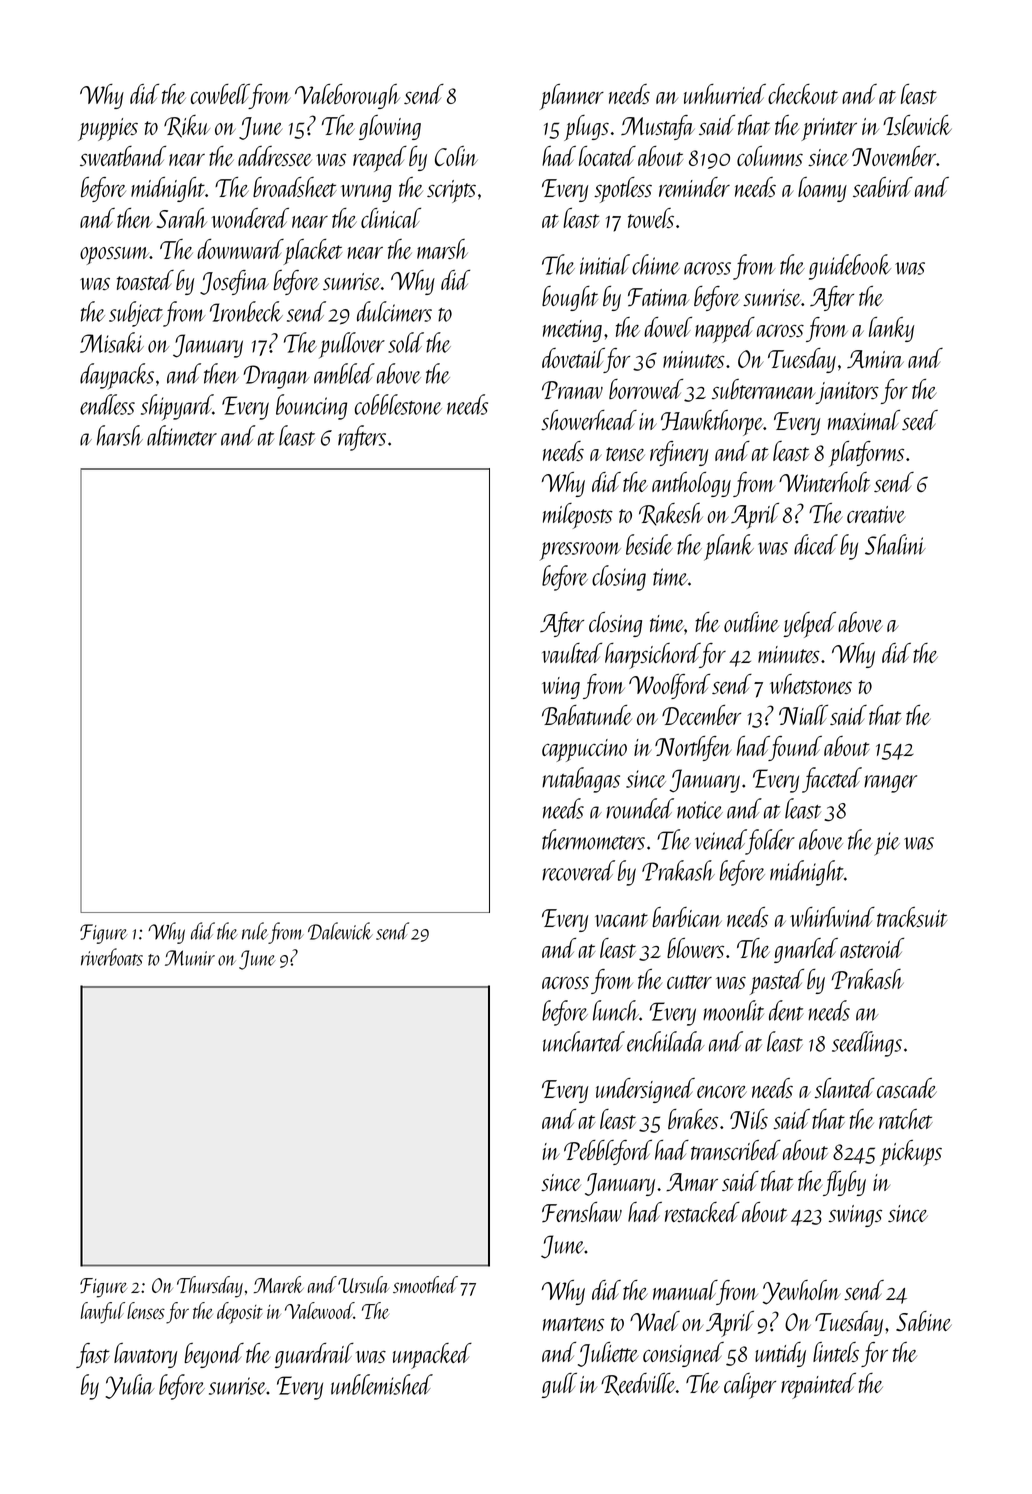 The width and height of the screenshot is (1032, 1494). I want to click on rutabagas, so click(581, 780).
